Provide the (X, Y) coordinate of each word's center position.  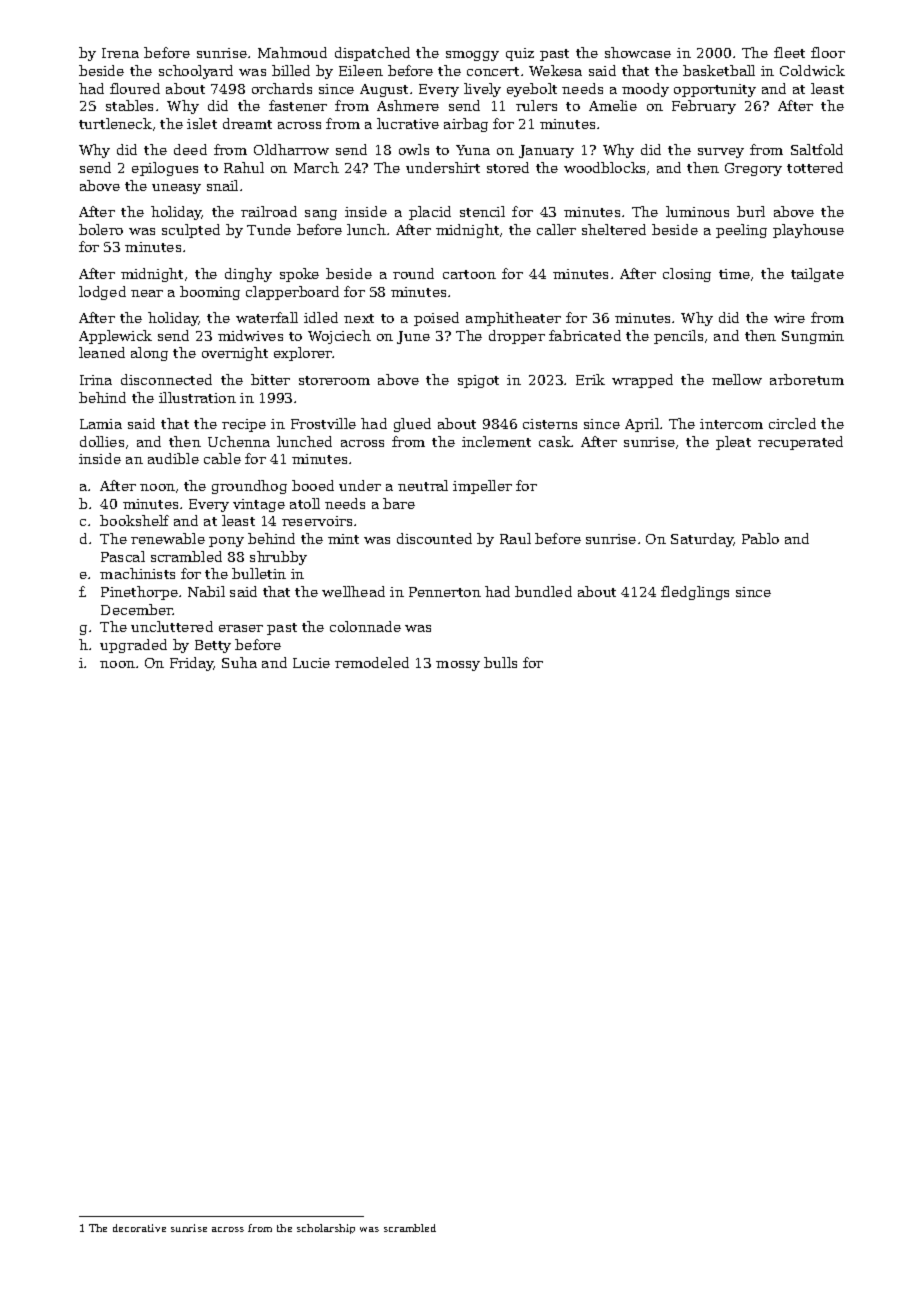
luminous (697, 211)
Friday (192, 664)
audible (173, 458)
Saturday (702, 540)
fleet (789, 52)
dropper (517, 337)
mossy (458, 666)
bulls (500, 662)
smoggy (472, 56)
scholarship (326, 1229)
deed (190, 149)
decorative (139, 1228)
